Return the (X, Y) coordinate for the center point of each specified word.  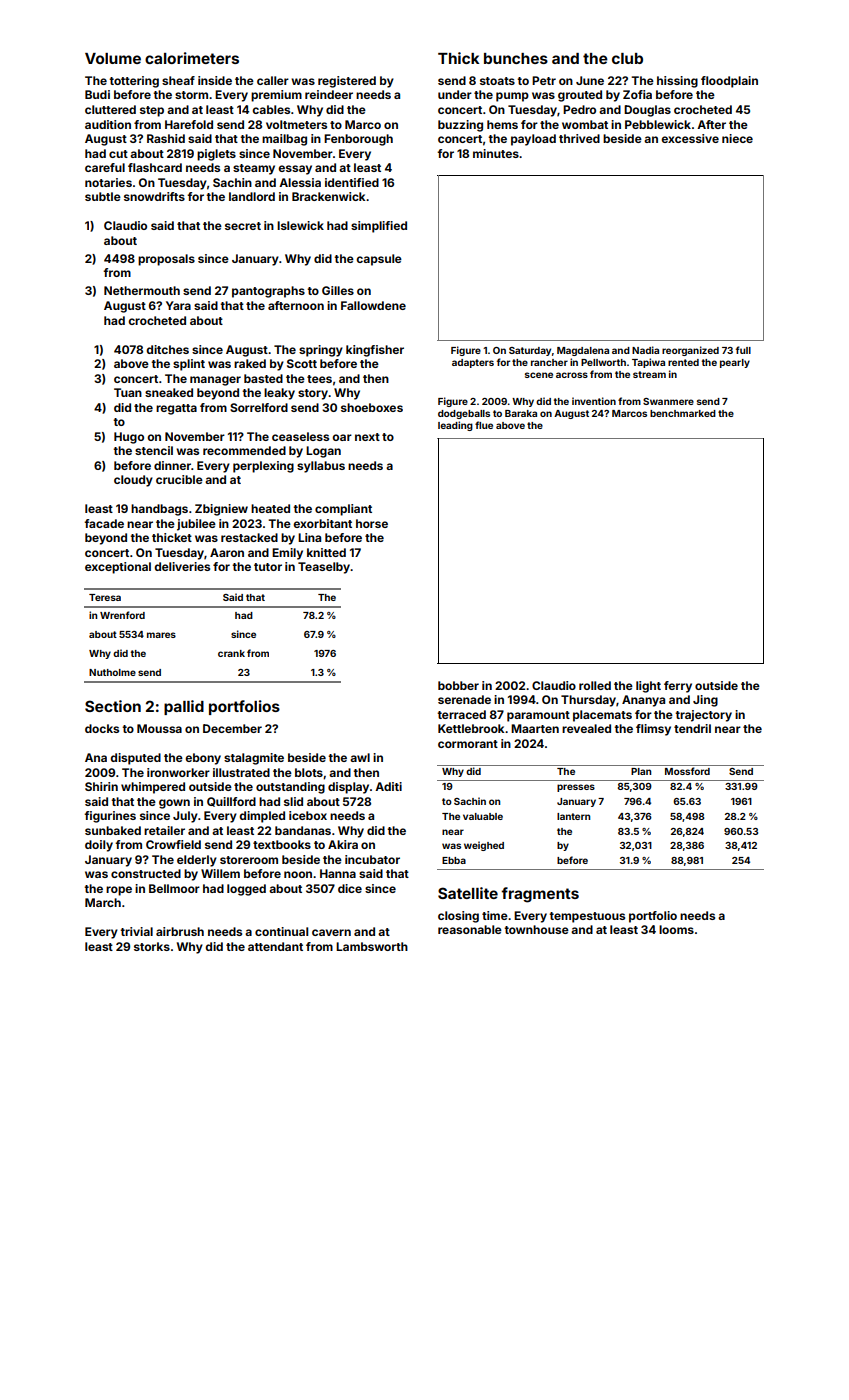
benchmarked (683, 413)
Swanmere (668, 401)
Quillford (231, 802)
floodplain (729, 82)
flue (484, 425)
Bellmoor (174, 888)
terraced (461, 714)
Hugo (129, 438)
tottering (134, 82)
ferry (678, 687)
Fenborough (358, 140)
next (367, 437)
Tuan (128, 392)
